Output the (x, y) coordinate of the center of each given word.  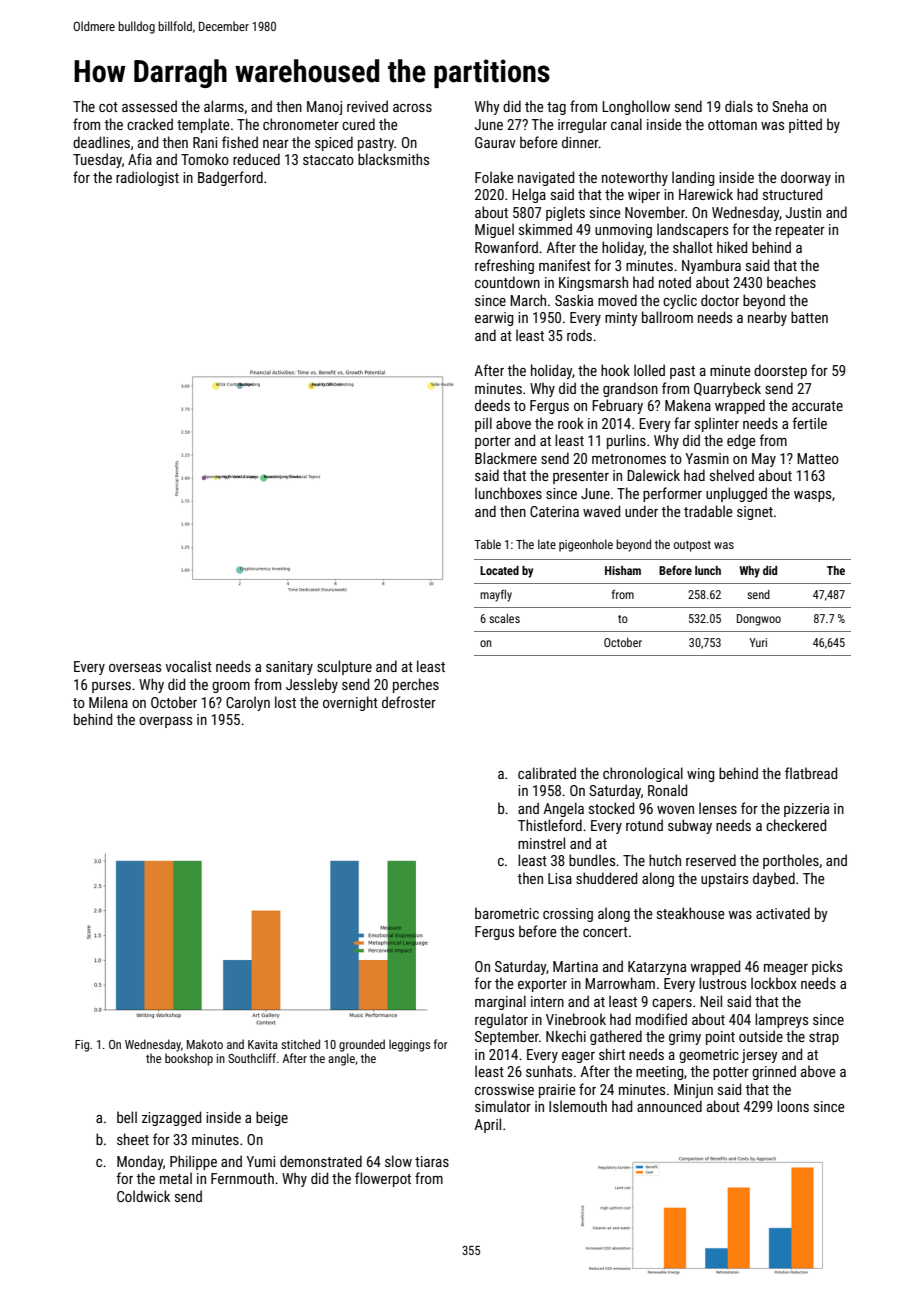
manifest (565, 265)
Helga (529, 195)
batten (809, 317)
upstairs (724, 880)
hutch (665, 860)
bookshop (189, 1059)
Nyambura (711, 266)
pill (483, 424)
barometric (507, 913)
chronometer (301, 124)
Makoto (205, 1044)
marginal (500, 1002)
